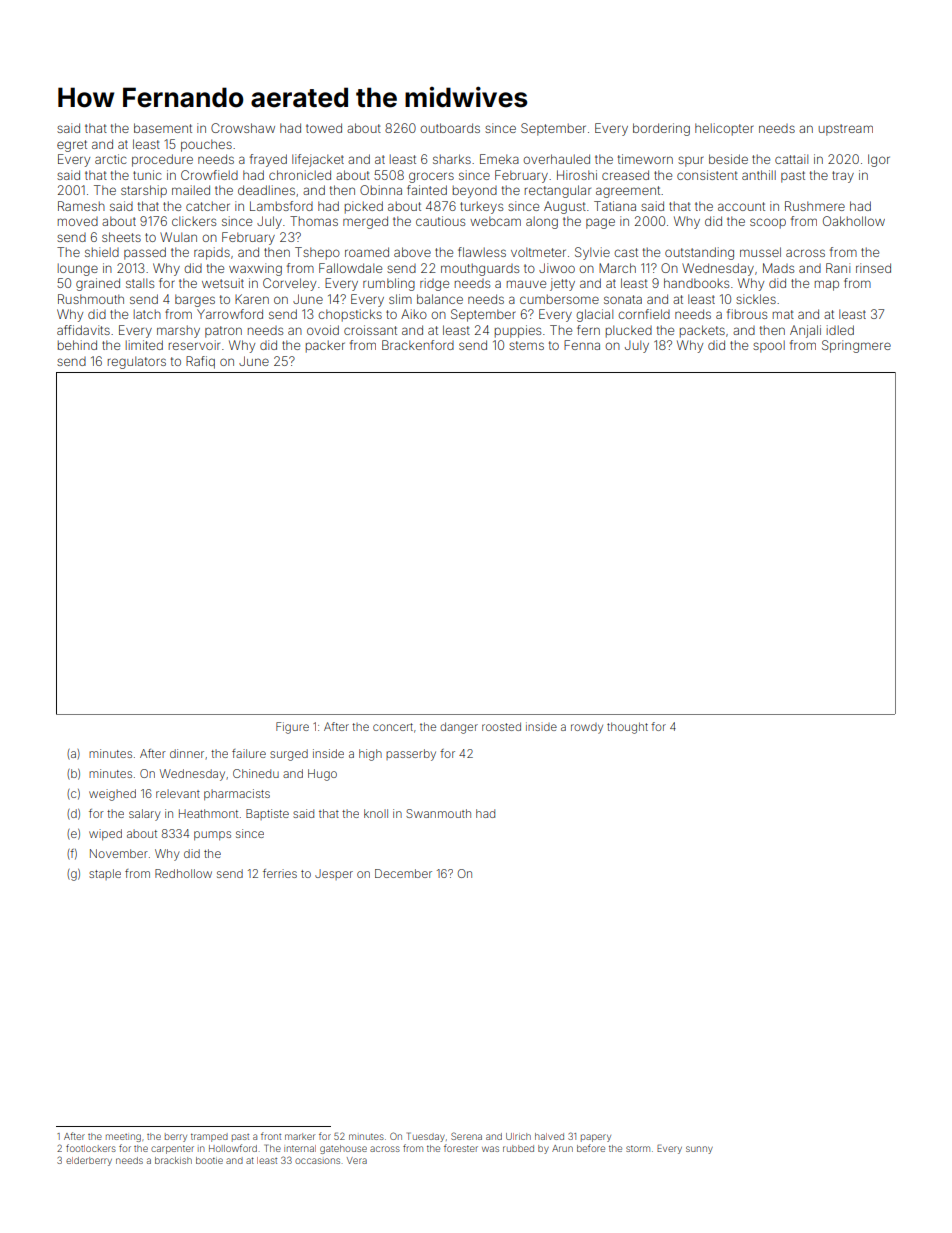 Image resolution: width=952 pixels, height=1233 pixels. I want to click on sharks, so click(452, 159).
